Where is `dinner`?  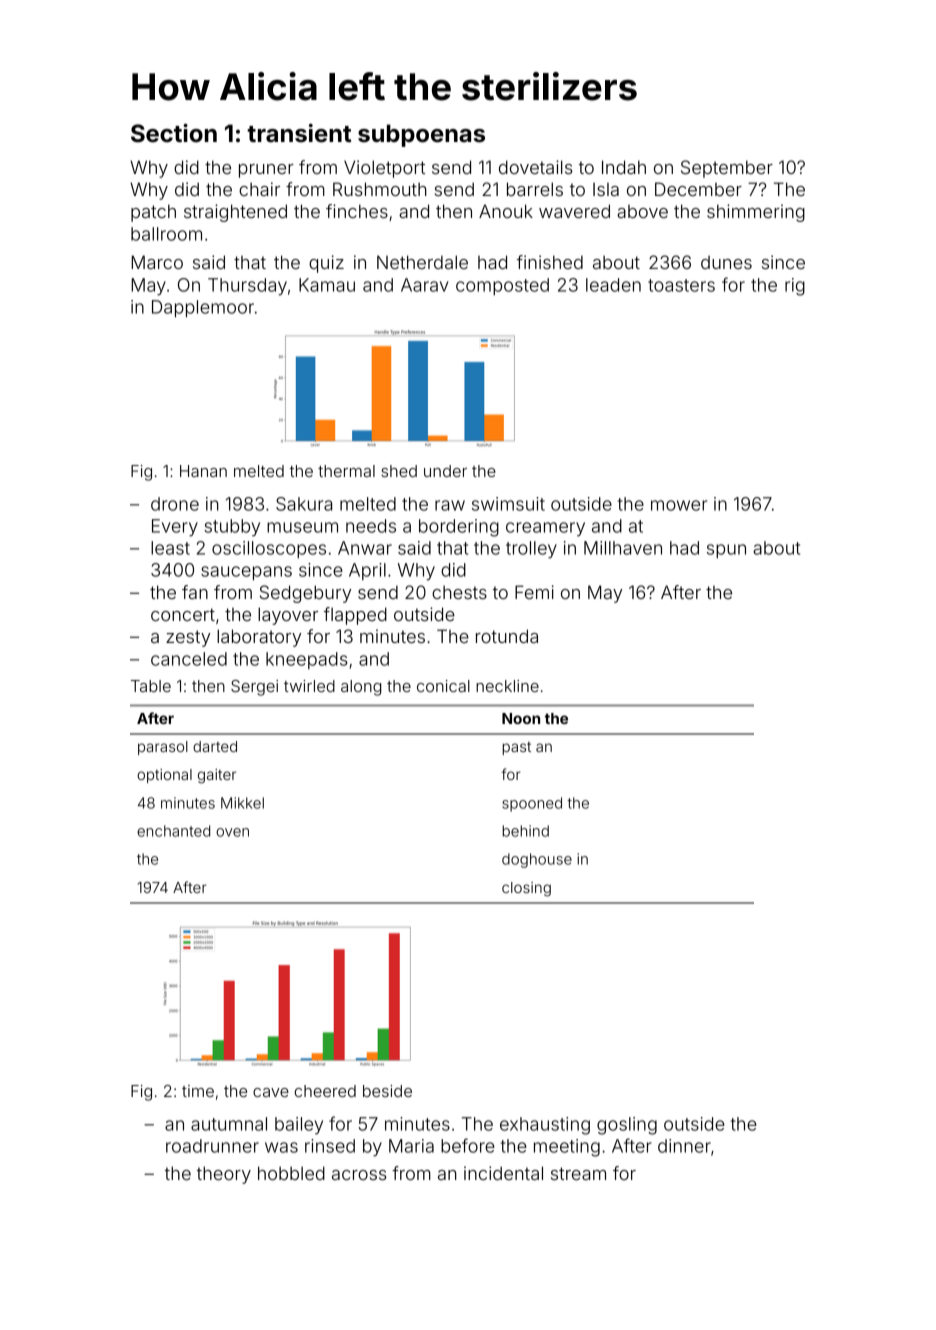
dinner is located at coordinates (684, 1146).
